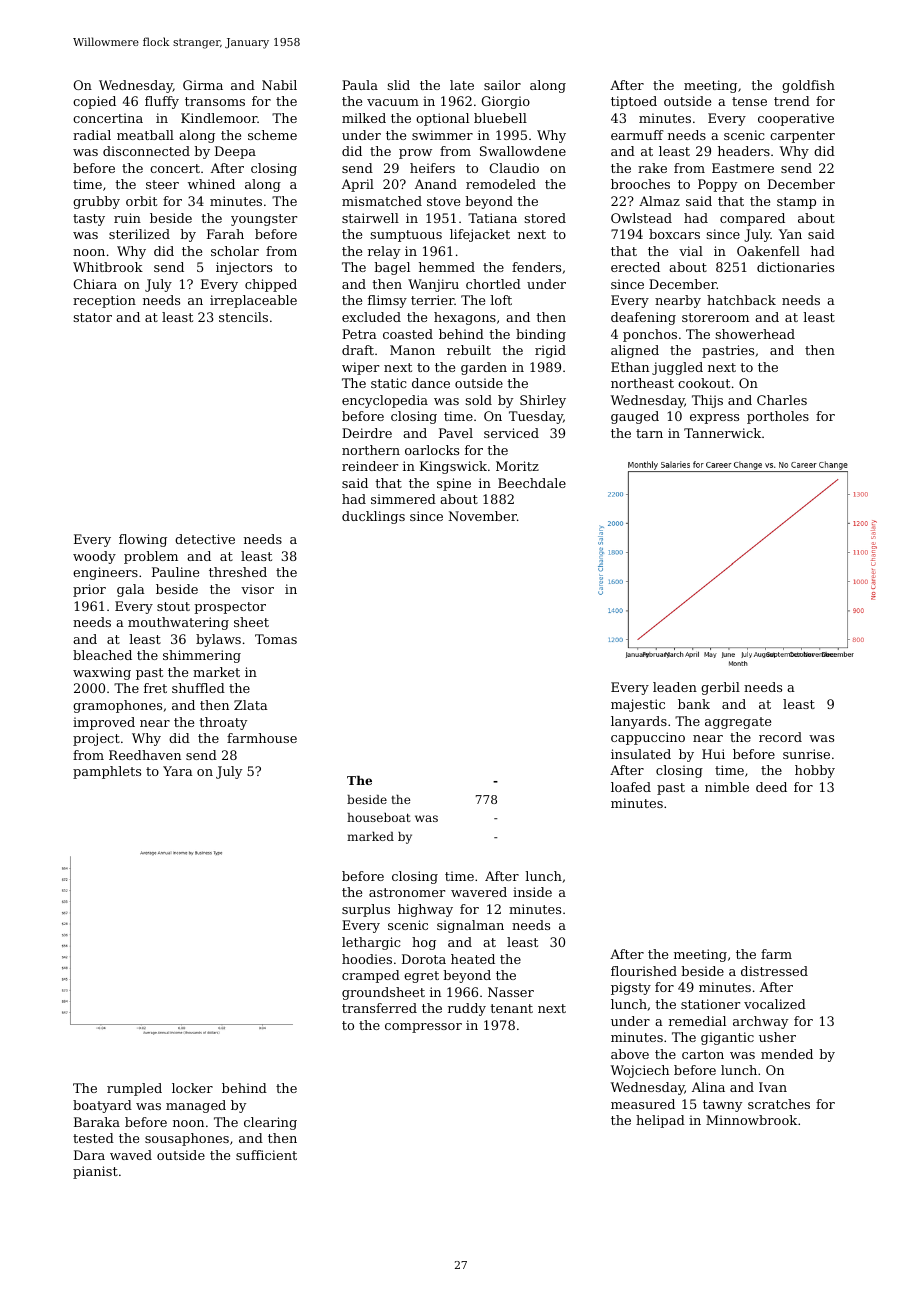 The width and height of the image is (908, 1316). Describe the element at coordinates (95, 1172) in the image. I see `pianist` at that location.
